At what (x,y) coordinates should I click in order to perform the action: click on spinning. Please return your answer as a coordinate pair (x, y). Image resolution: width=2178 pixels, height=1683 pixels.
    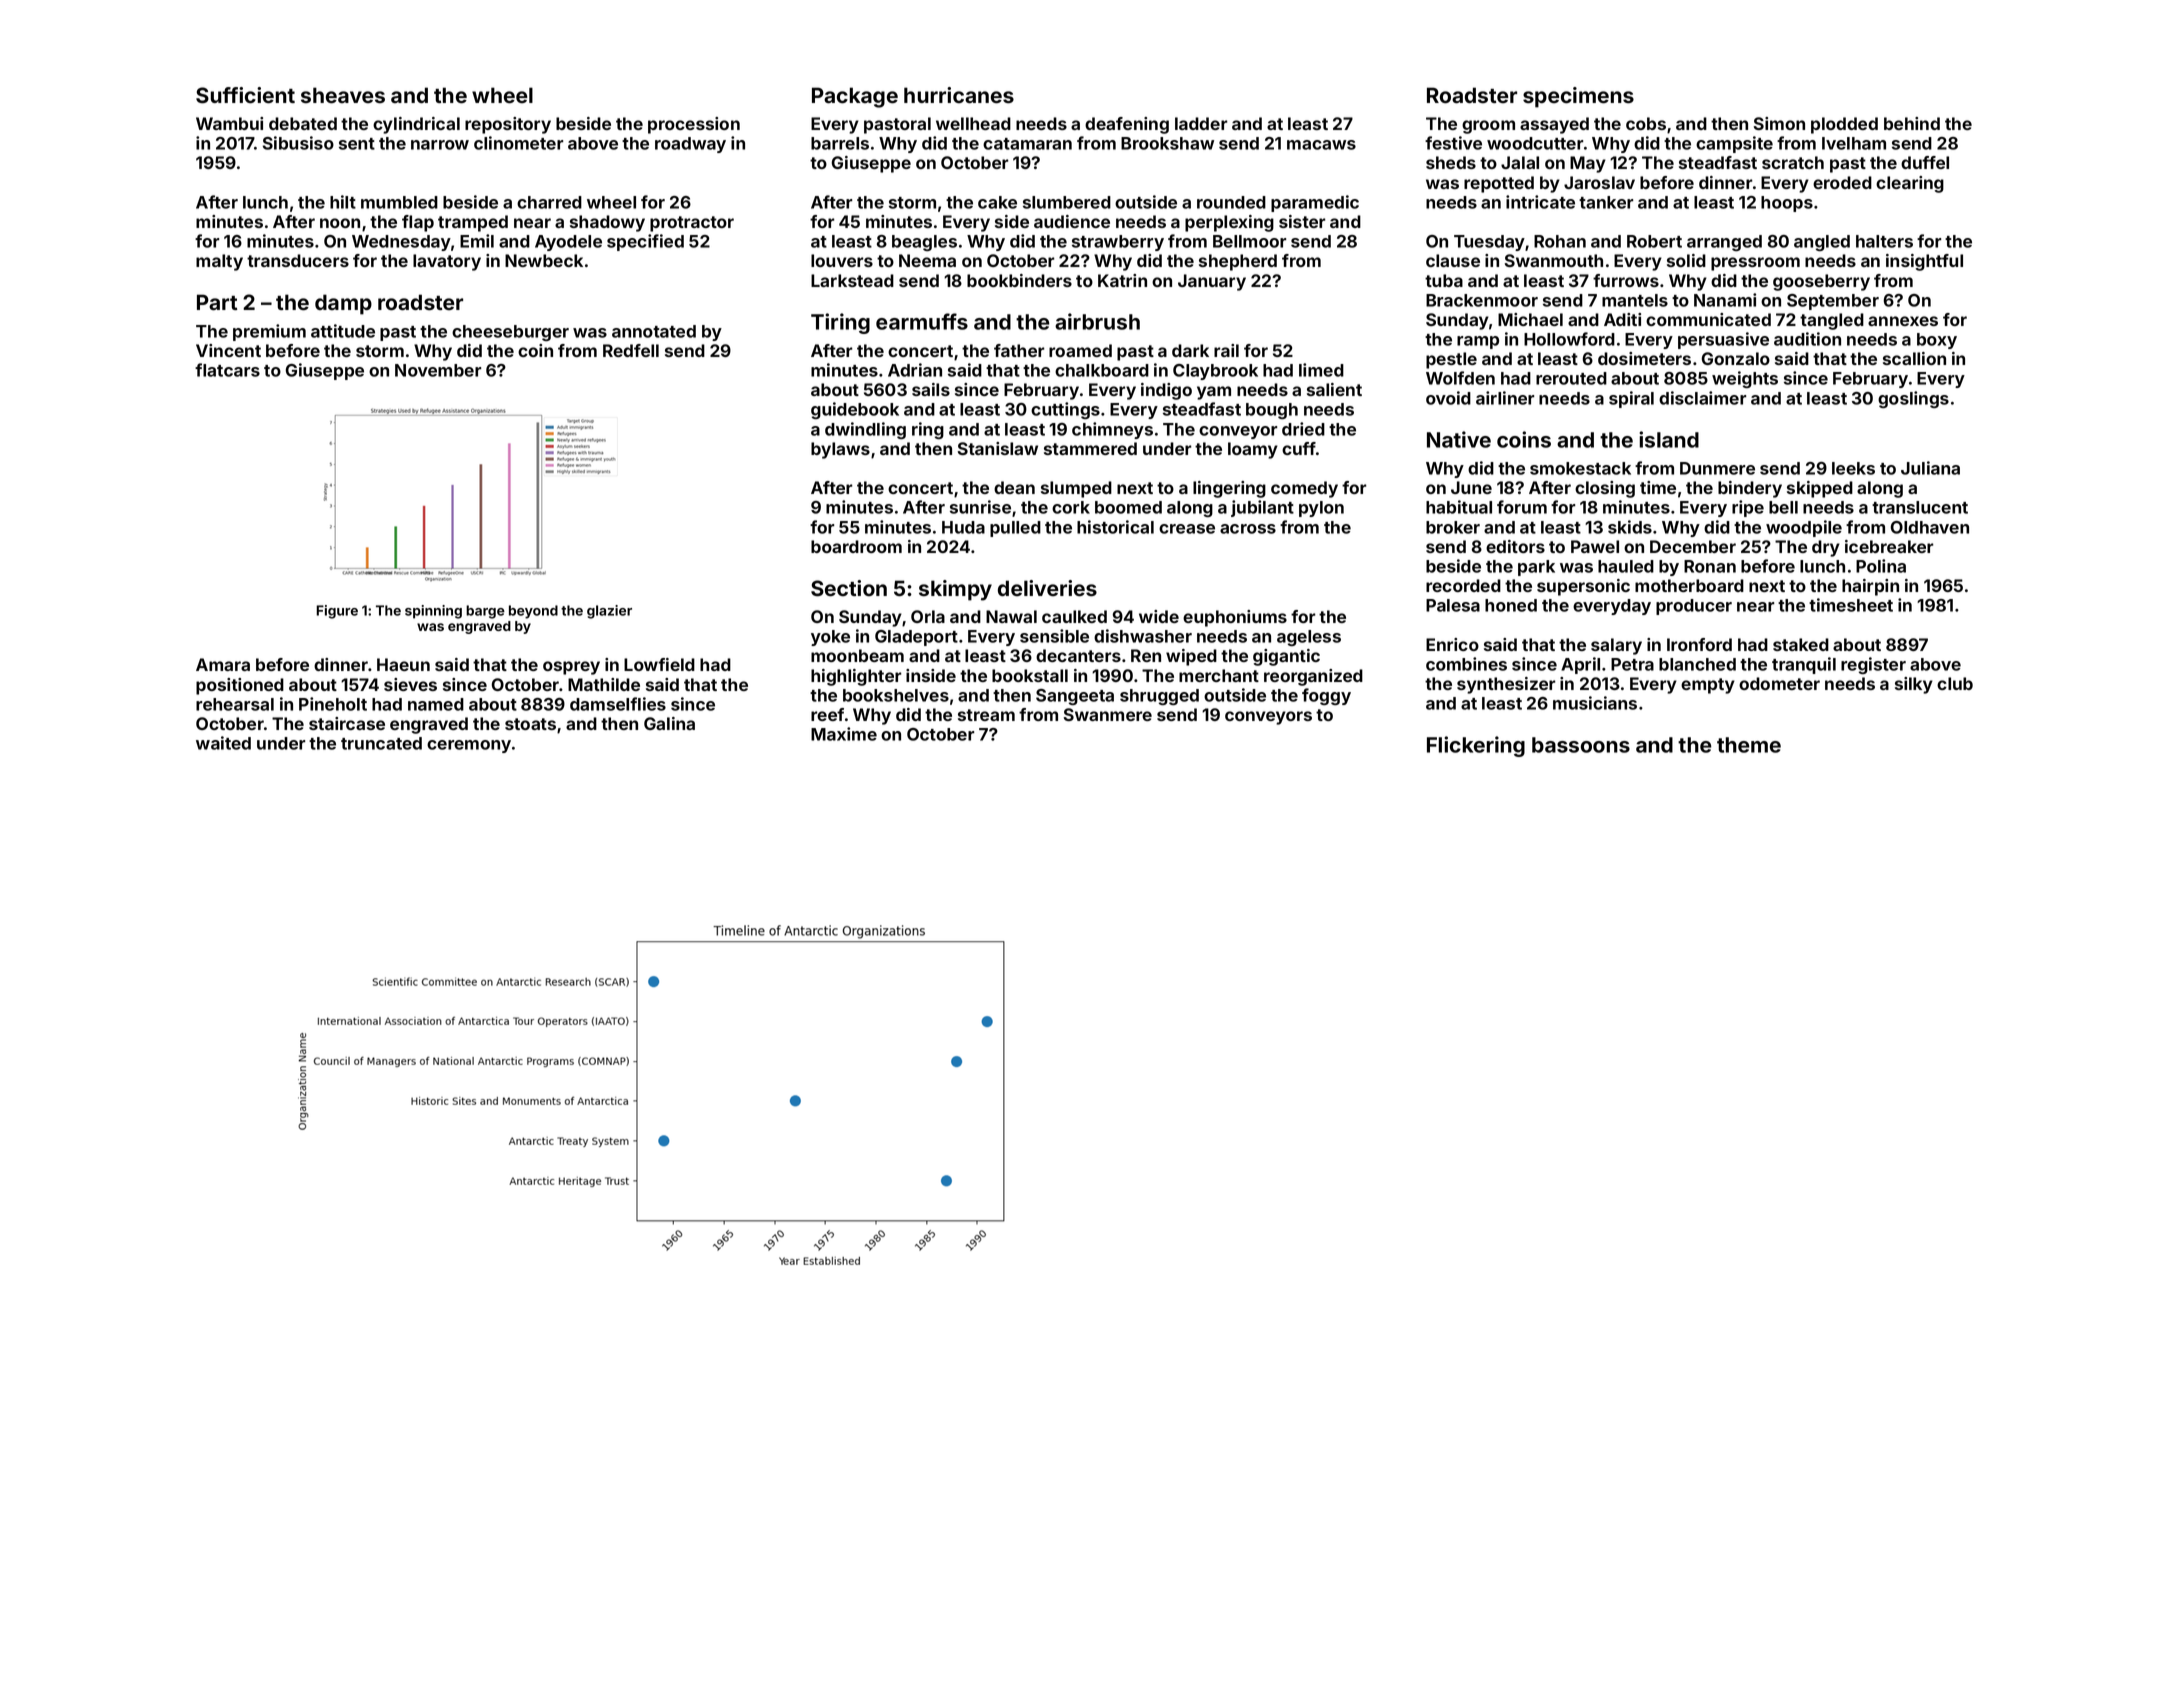
    Looking at the image, I should click on (433, 612).
